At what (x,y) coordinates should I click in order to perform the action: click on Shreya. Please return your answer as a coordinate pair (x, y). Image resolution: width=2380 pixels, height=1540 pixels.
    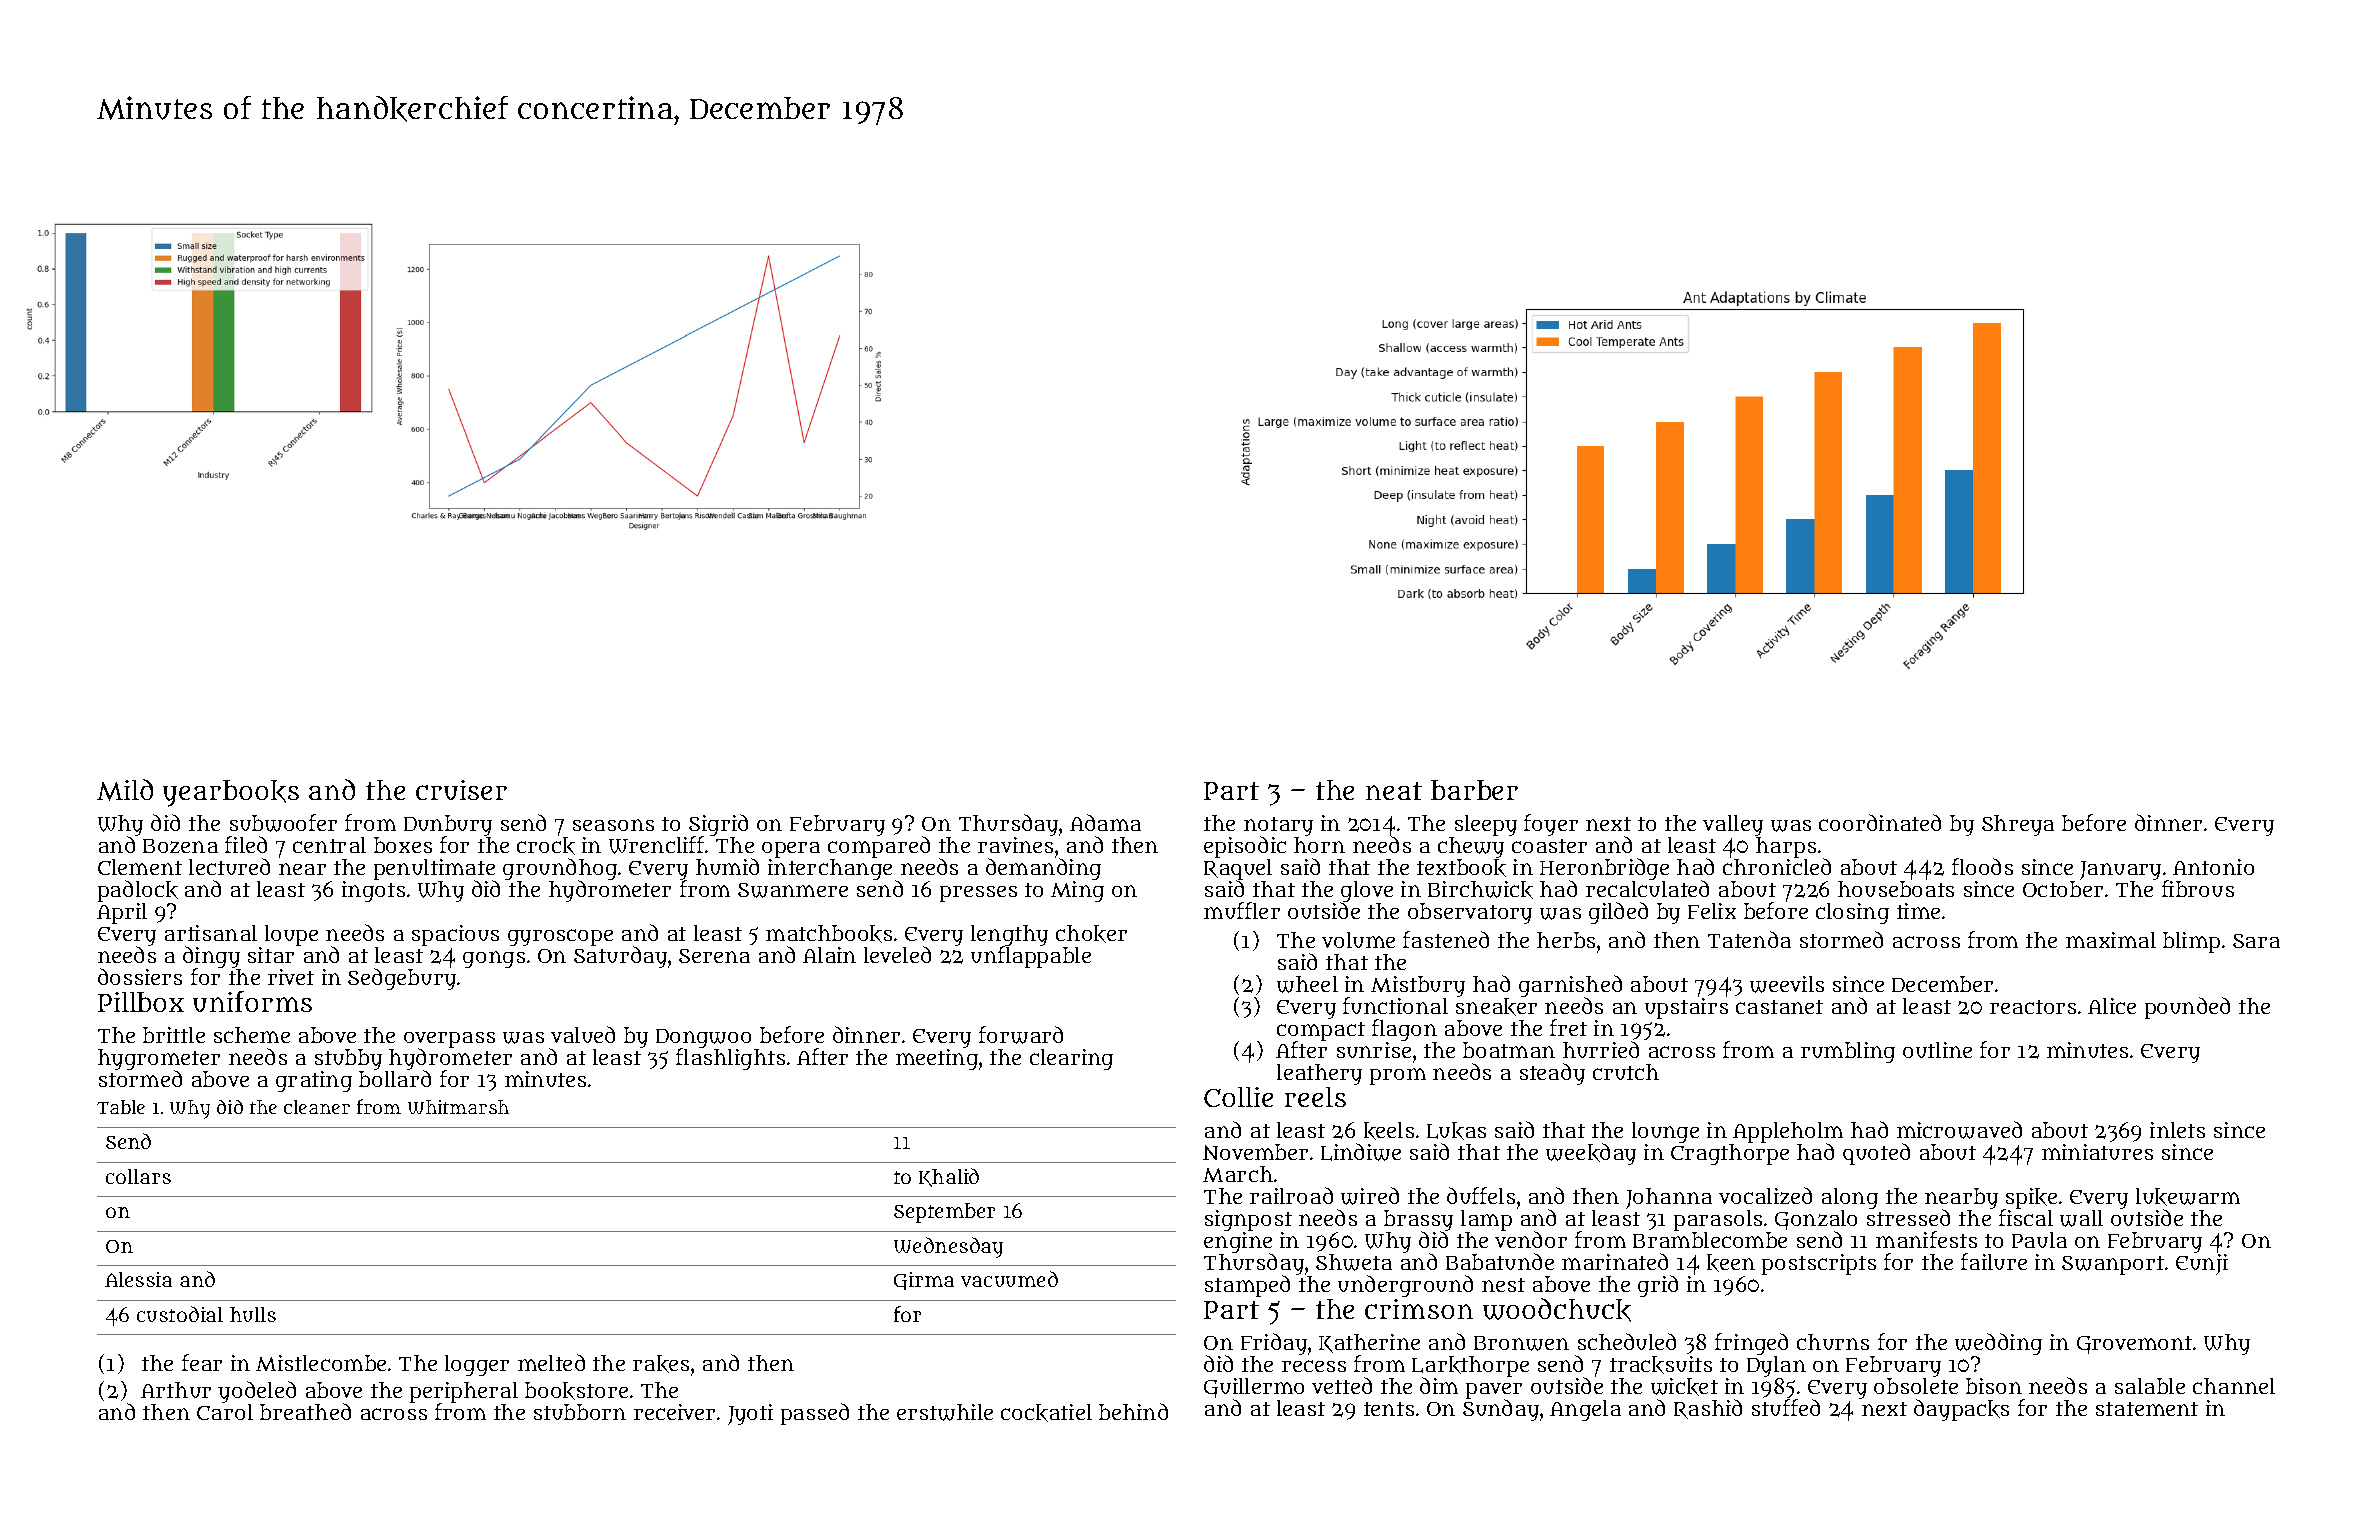
    Looking at the image, I should click on (2018, 825).
